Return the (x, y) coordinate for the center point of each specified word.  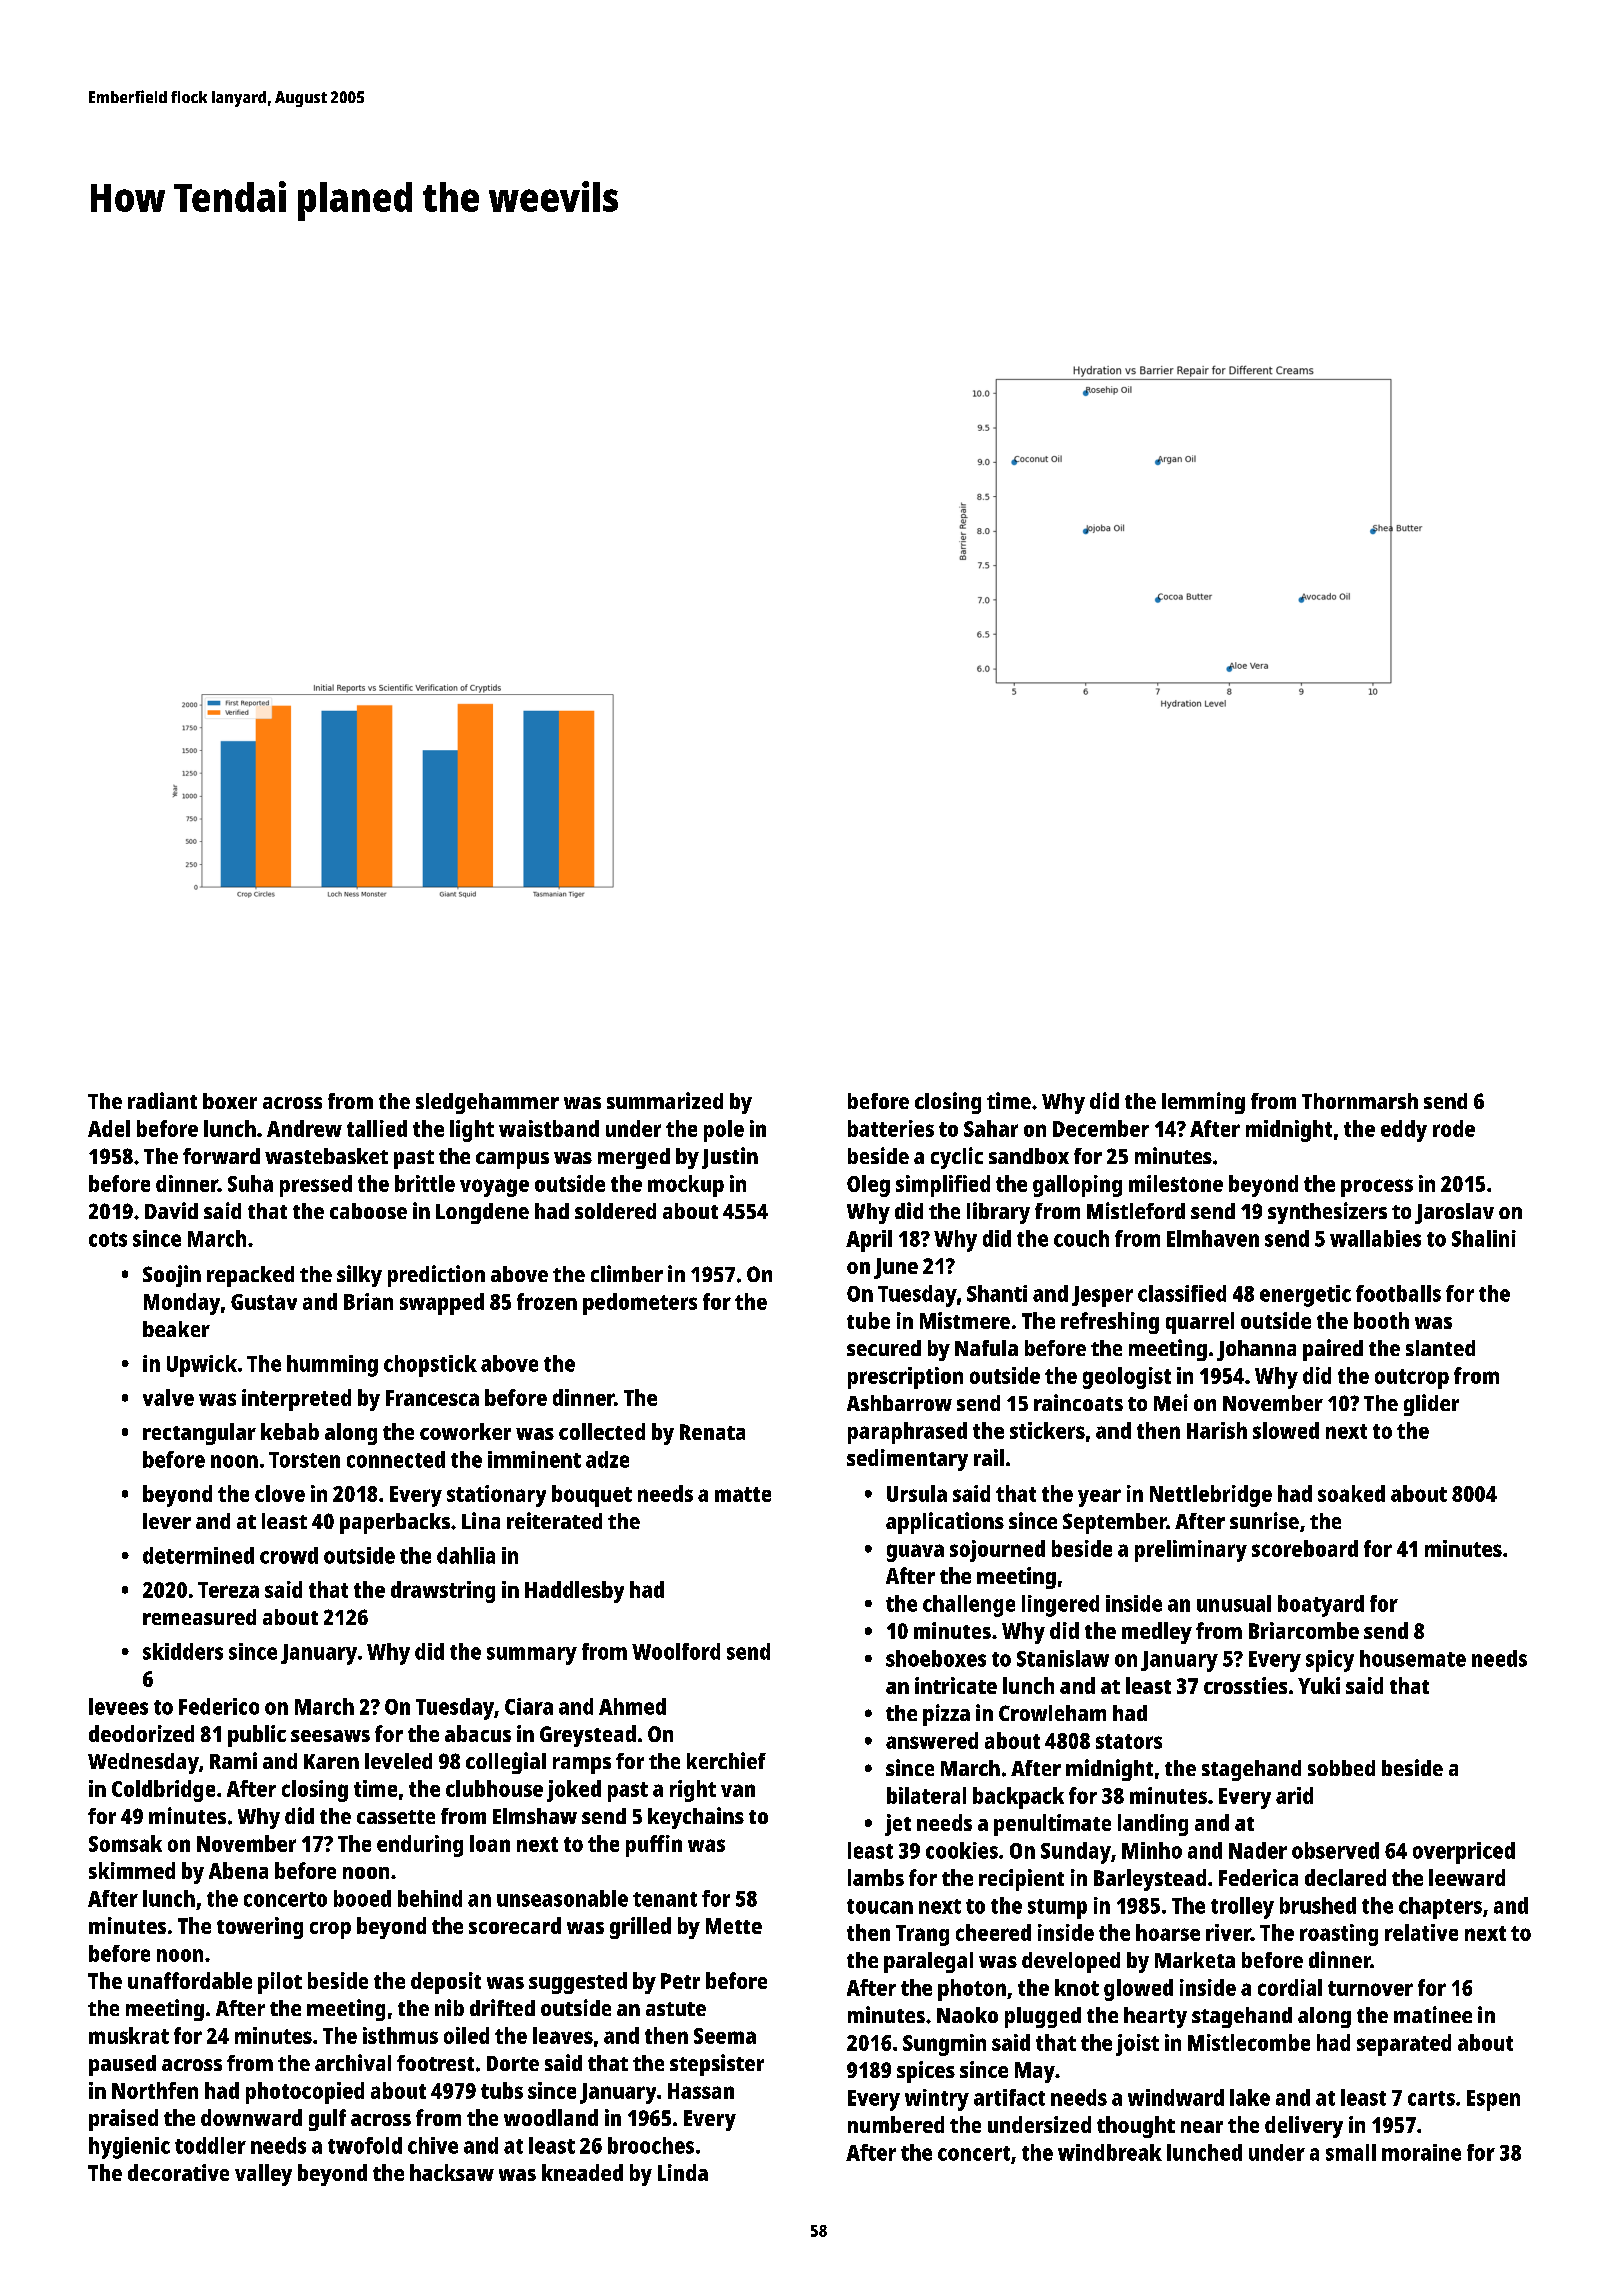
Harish (1217, 1430)
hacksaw (452, 2172)
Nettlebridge (1211, 1496)
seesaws (330, 1736)
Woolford (676, 1651)
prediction (436, 1276)
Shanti (997, 1293)
